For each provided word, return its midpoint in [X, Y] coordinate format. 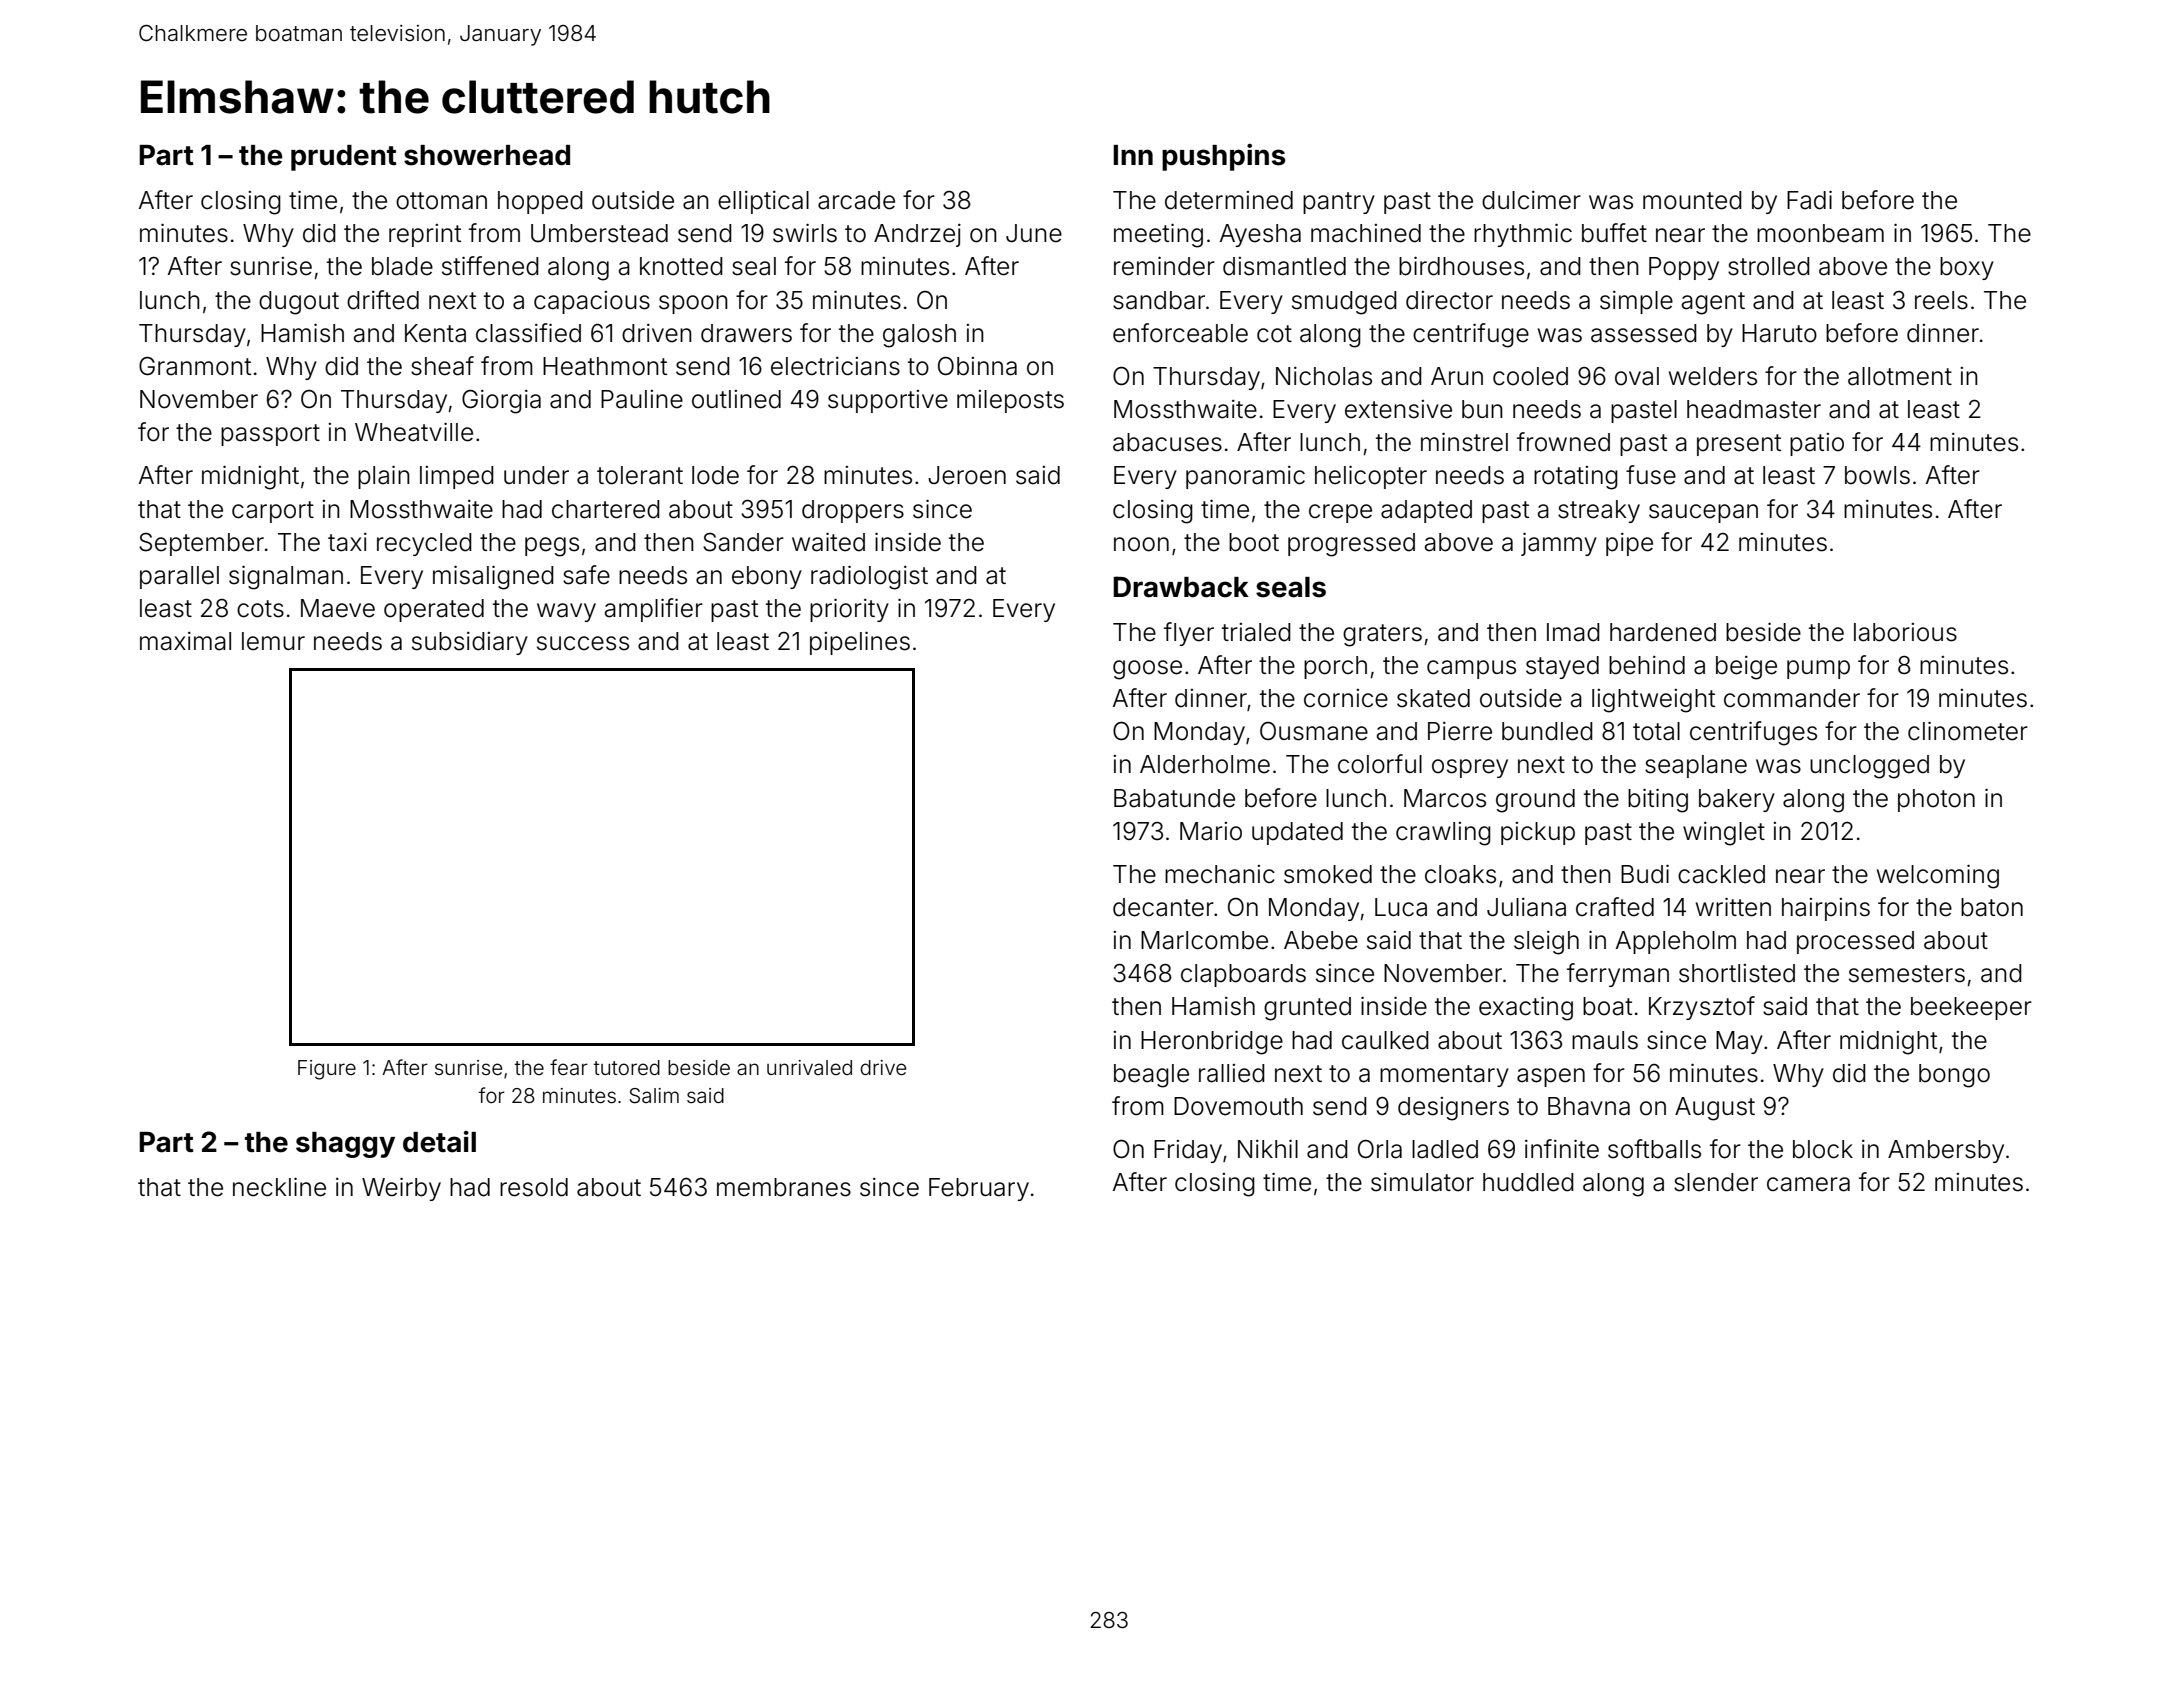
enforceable [1180, 333]
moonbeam [1820, 233]
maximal [185, 641]
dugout [299, 303]
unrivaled [809, 1067]
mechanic [1220, 874]
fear [569, 1067]
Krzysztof [1702, 1008]
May [1739, 1042]
